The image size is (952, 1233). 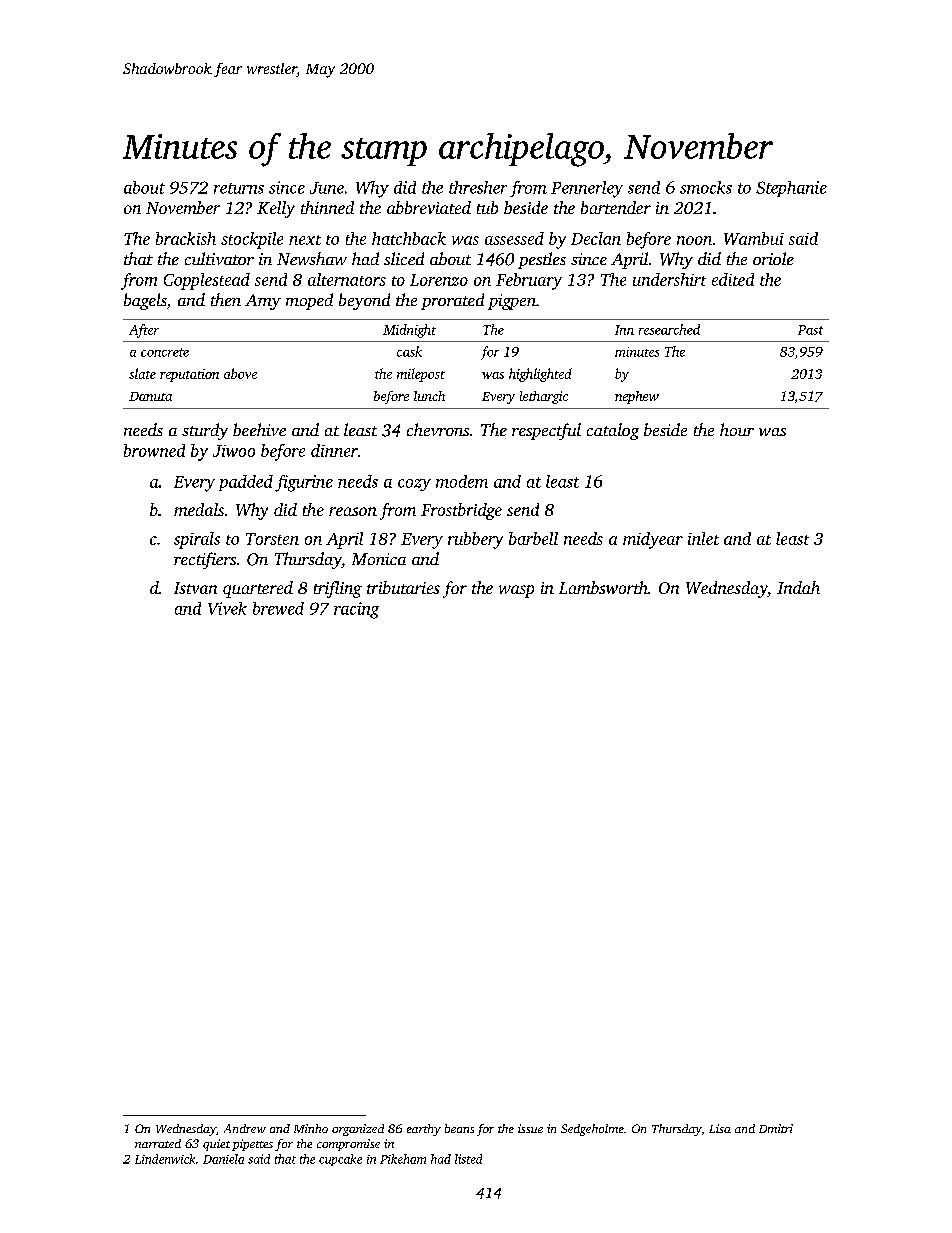 I want to click on smocks, so click(x=706, y=187).
